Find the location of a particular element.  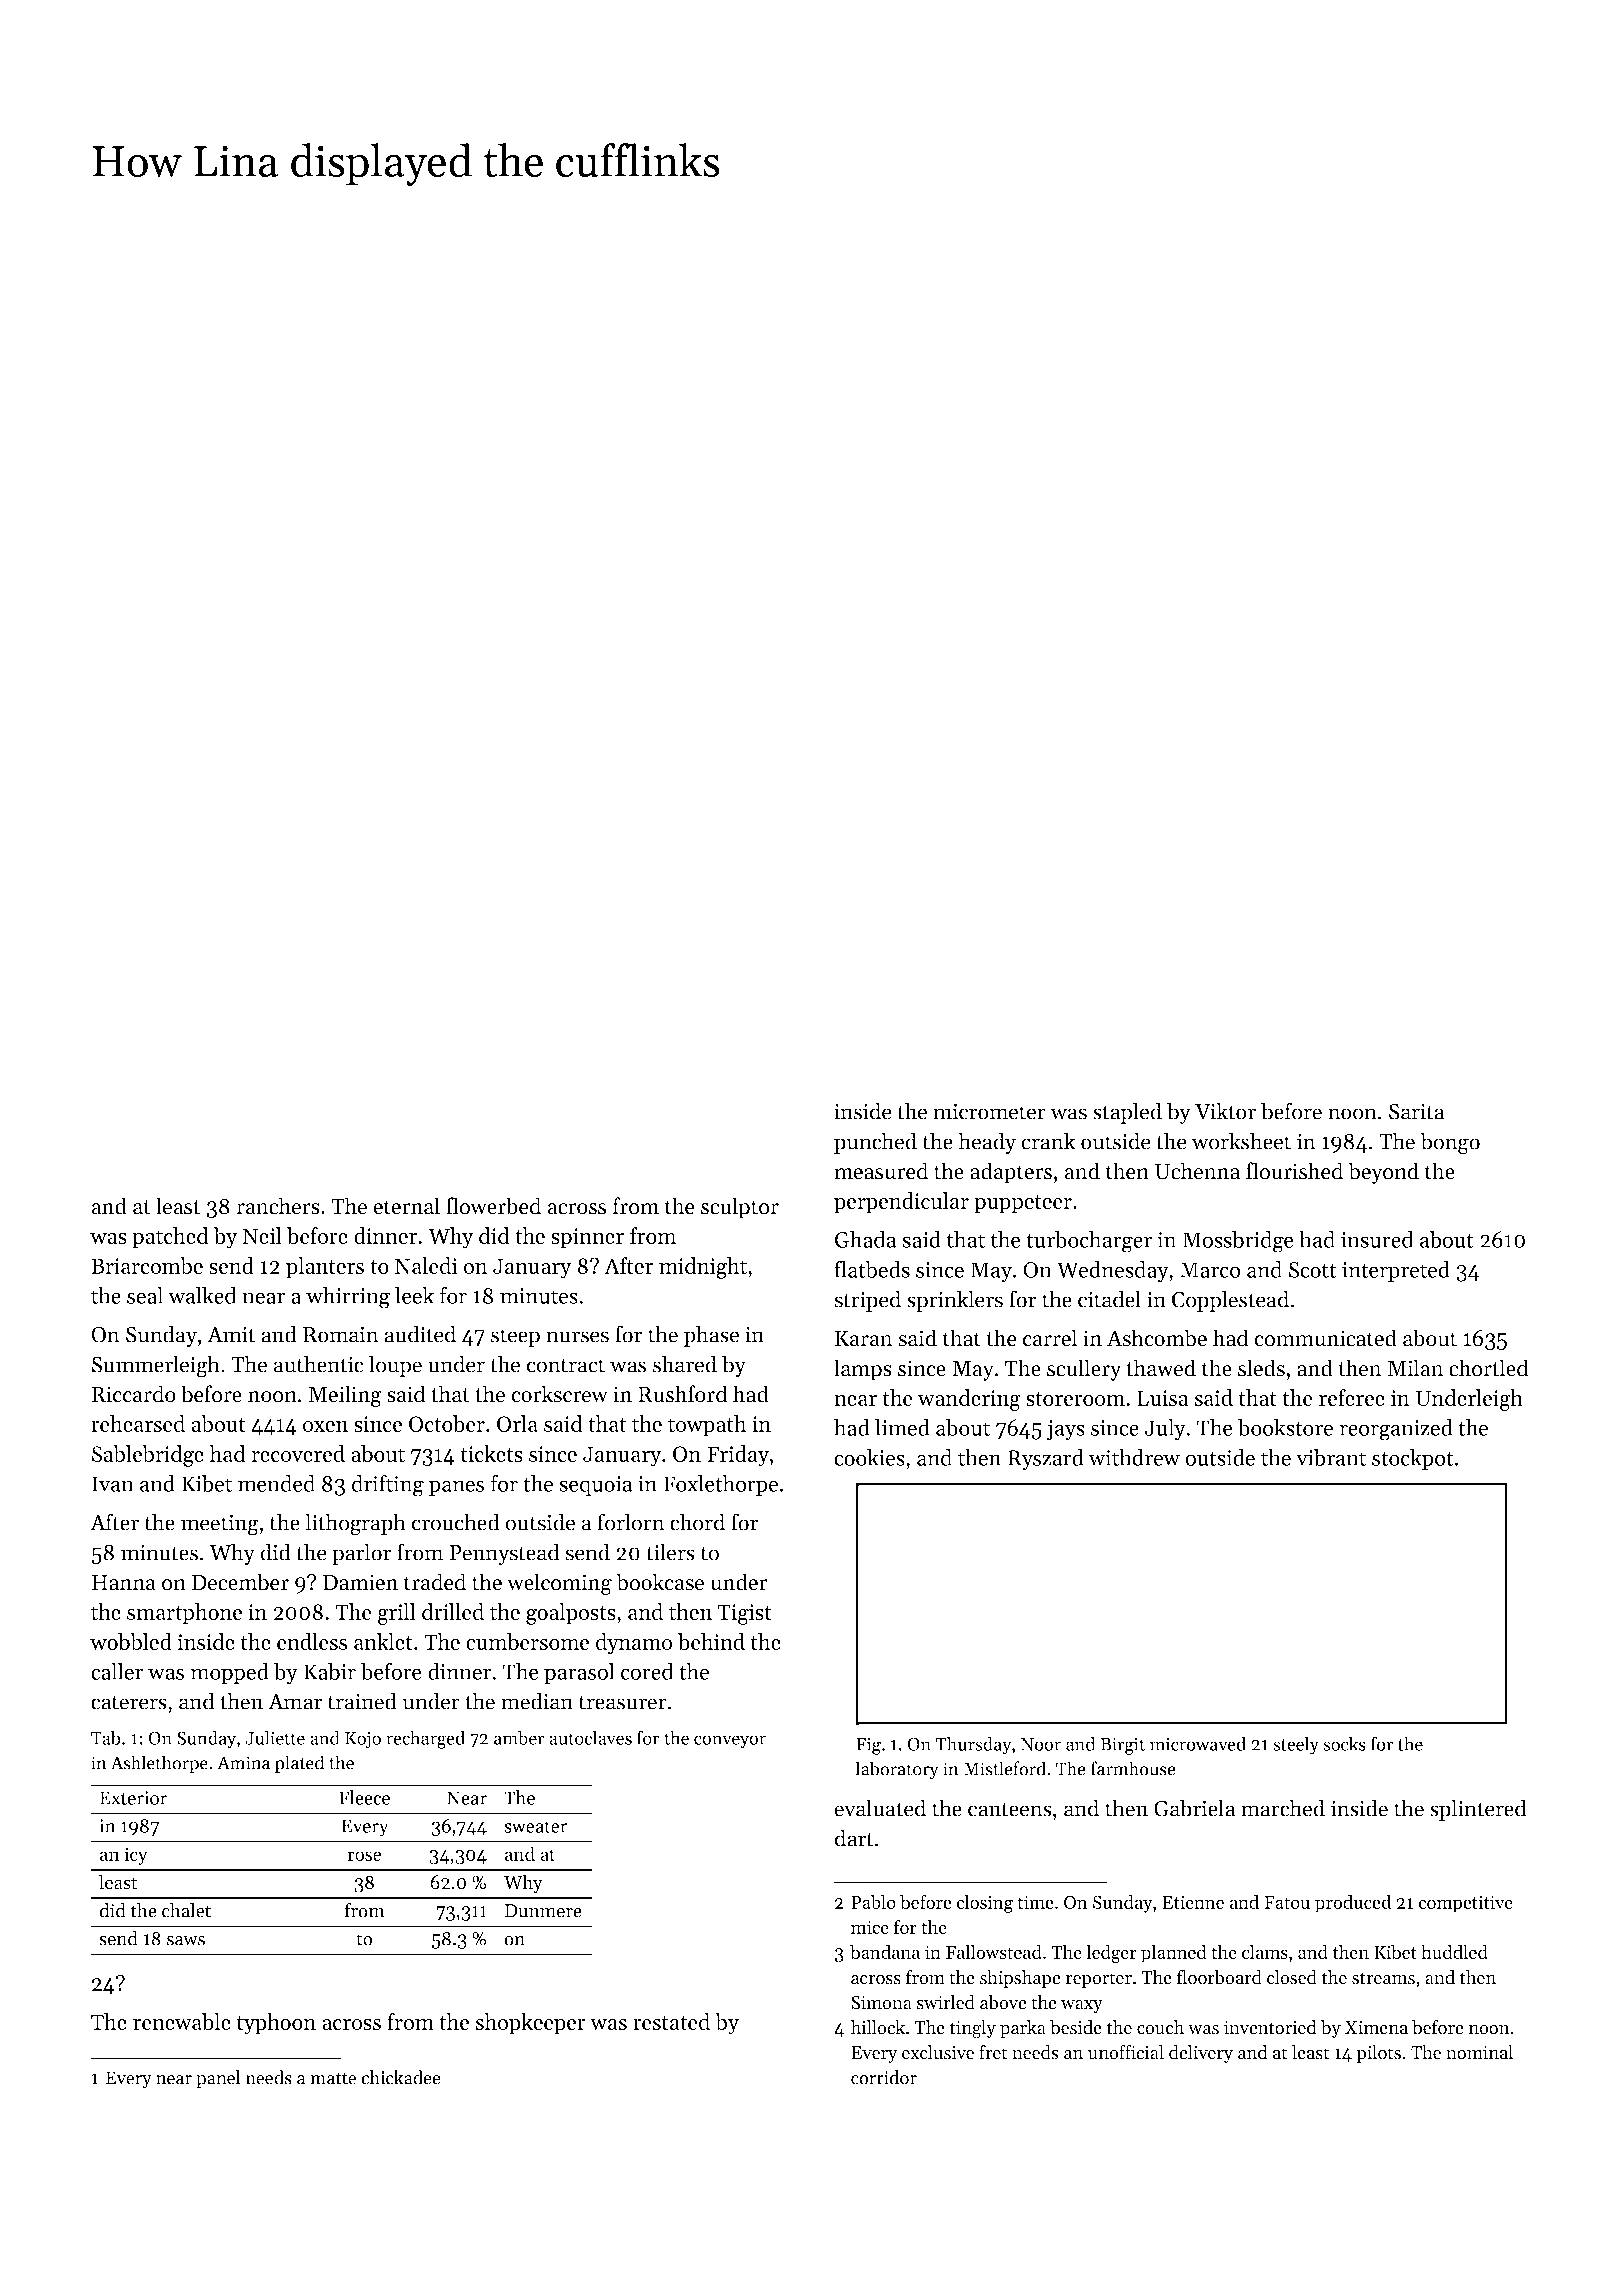

Viktor is located at coordinates (1225, 1111).
